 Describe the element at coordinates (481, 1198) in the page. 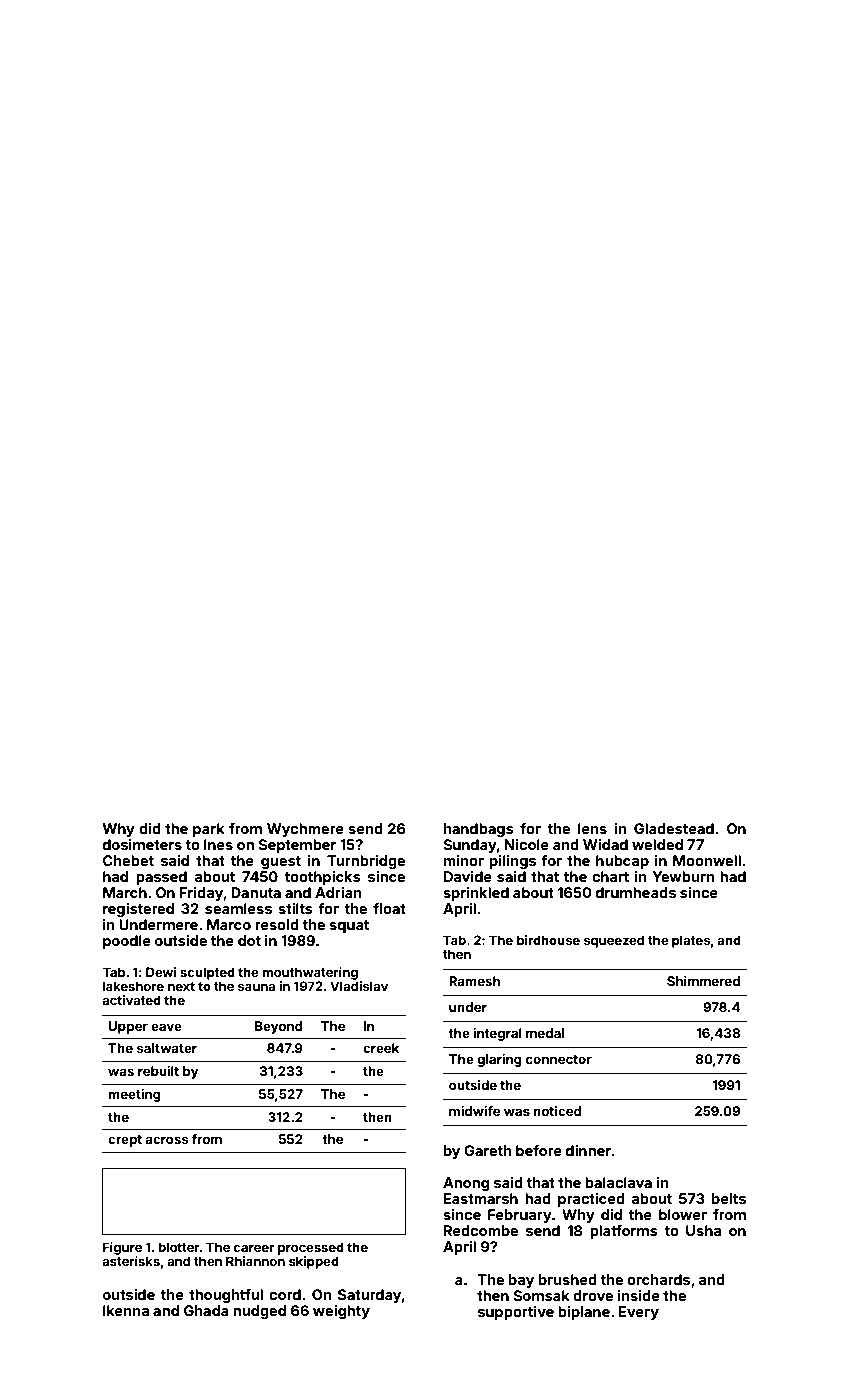

I see `Eastmarsh` at that location.
